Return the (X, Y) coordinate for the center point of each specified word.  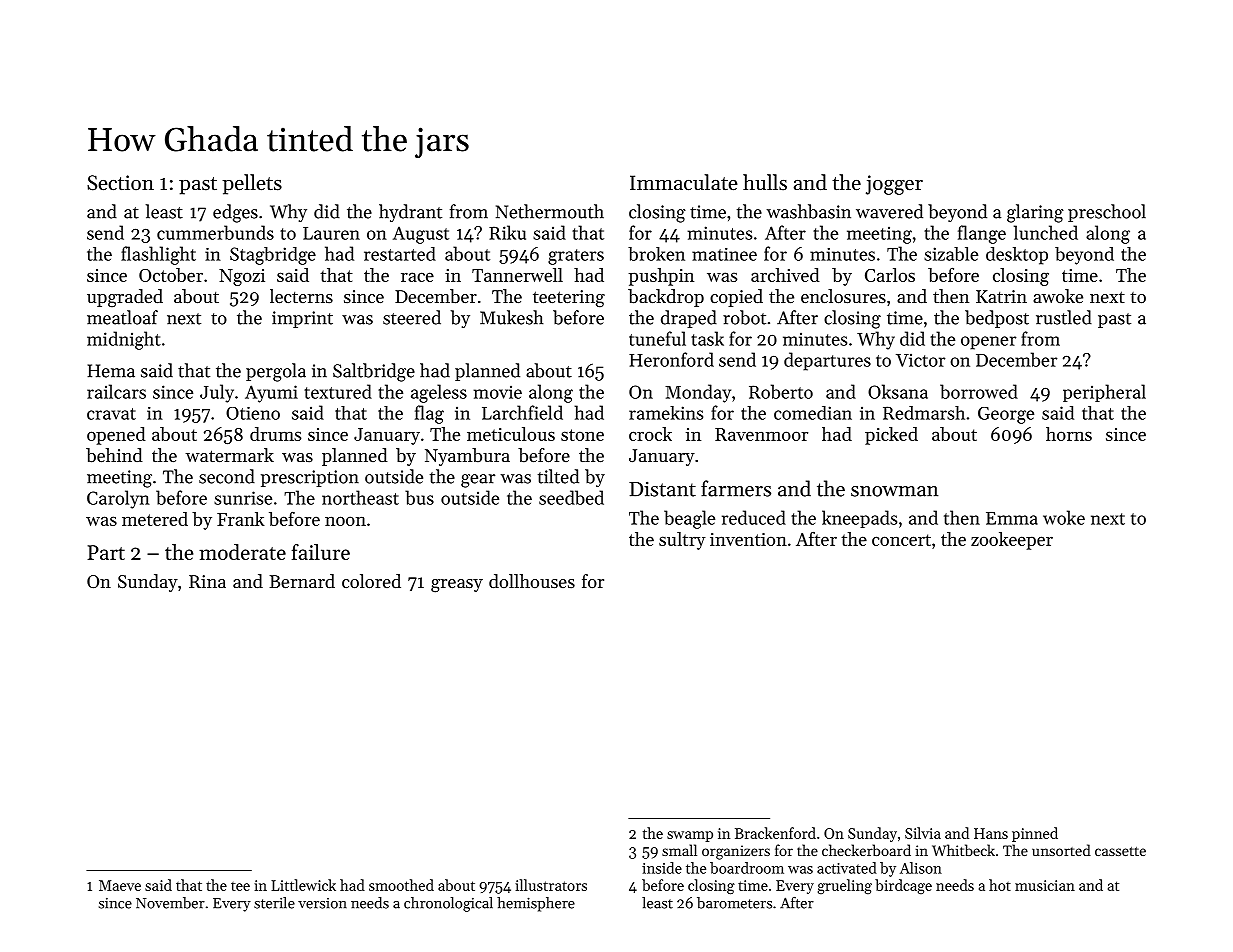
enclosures (843, 296)
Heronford (671, 359)
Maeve (120, 885)
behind (114, 455)
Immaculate (684, 182)
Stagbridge (273, 256)
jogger (894, 185)
